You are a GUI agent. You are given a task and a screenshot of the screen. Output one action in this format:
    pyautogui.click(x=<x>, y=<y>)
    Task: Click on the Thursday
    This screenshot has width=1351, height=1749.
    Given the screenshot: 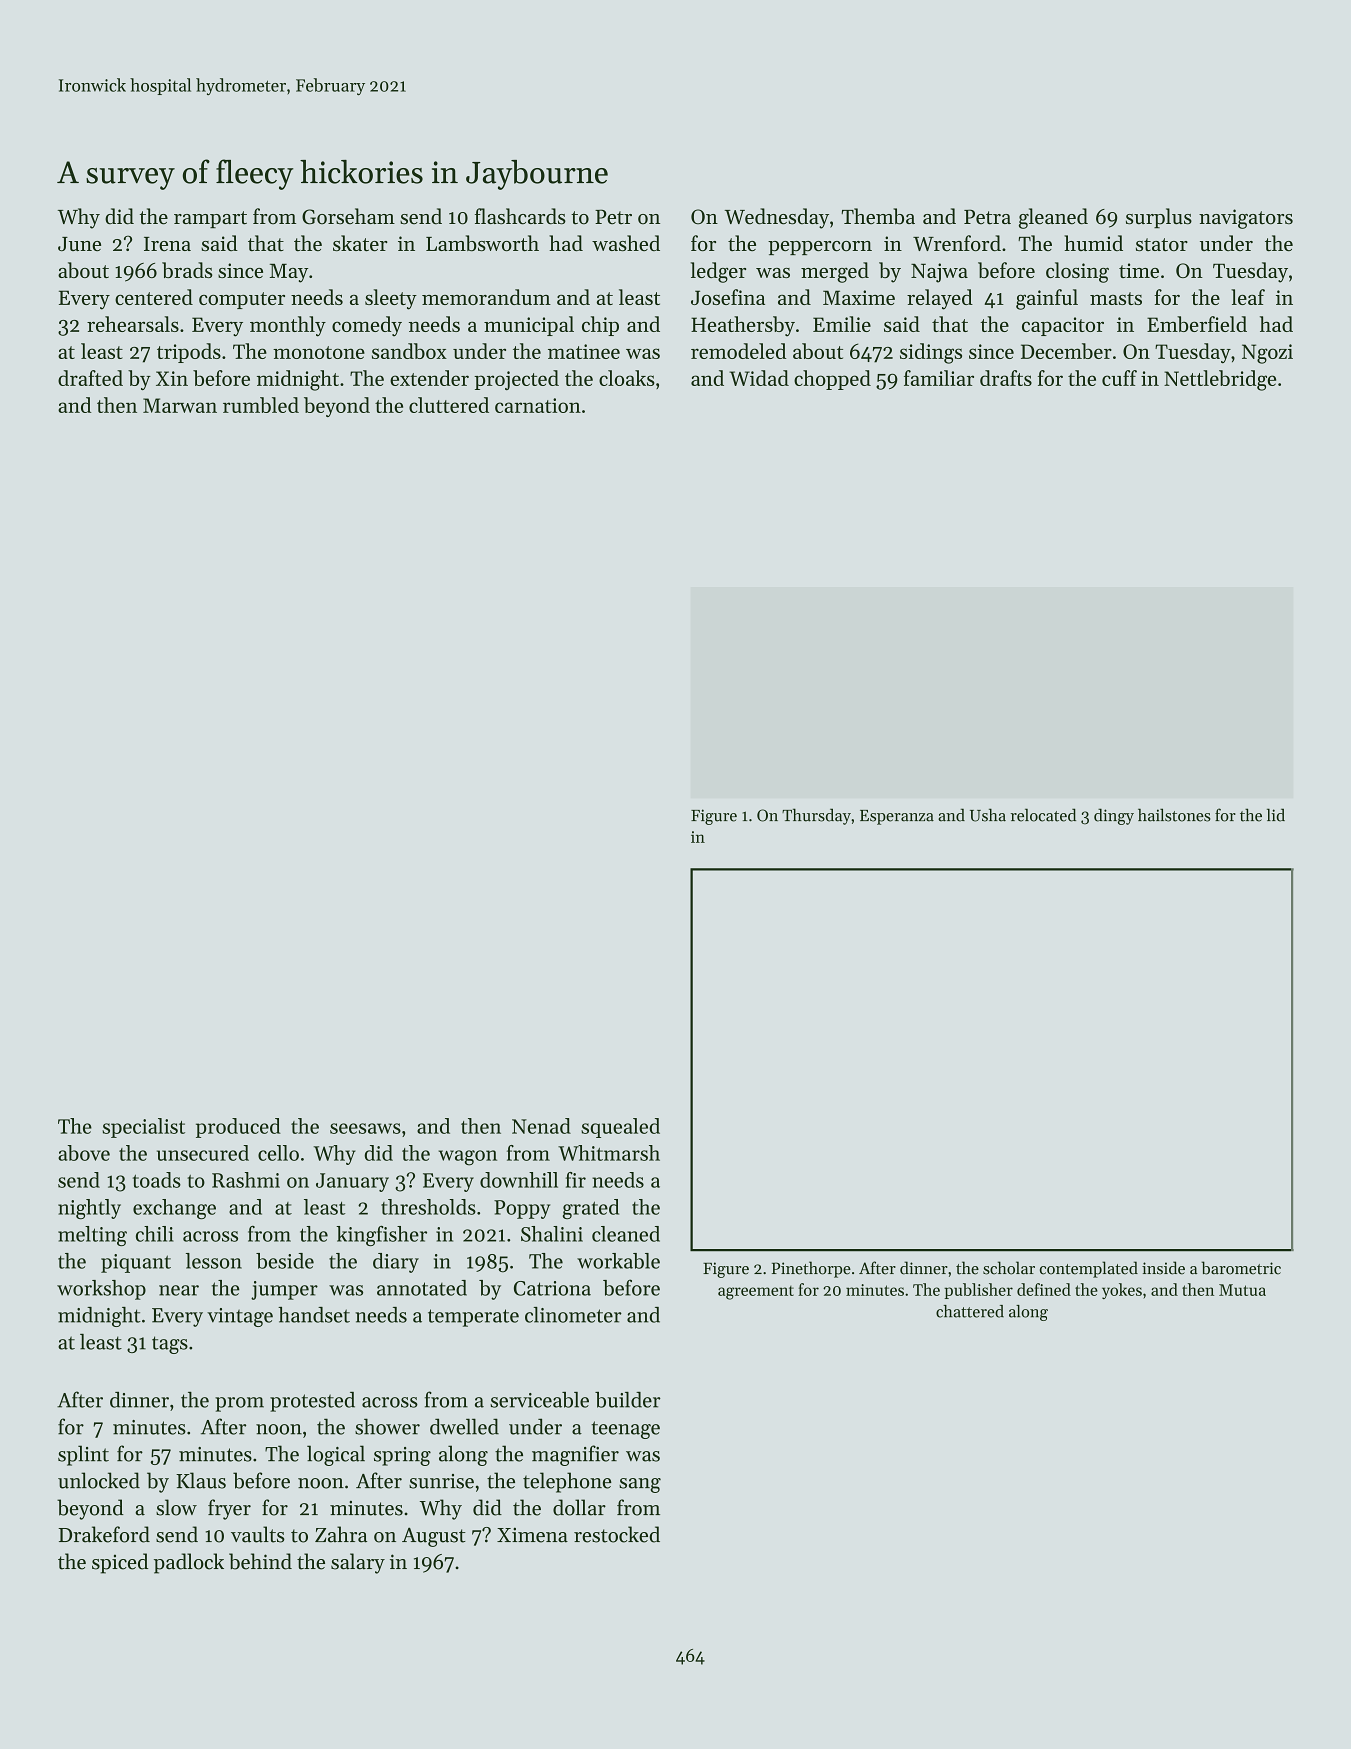 What is the action you would take?
    pyautogui.click(x=816, y=816)
